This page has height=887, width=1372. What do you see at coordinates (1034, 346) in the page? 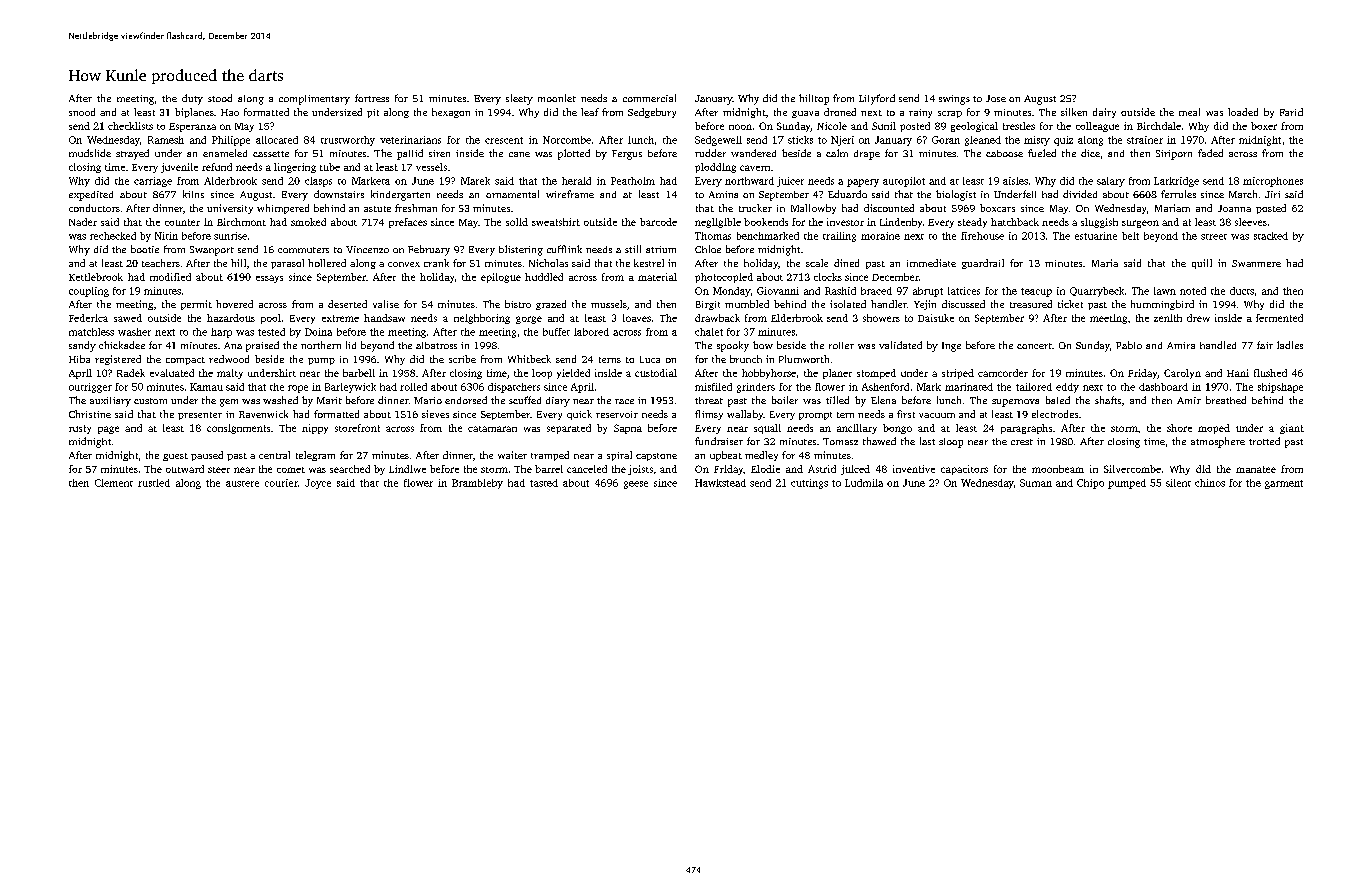
I see `concert` at bounding box center [1034, 346].
